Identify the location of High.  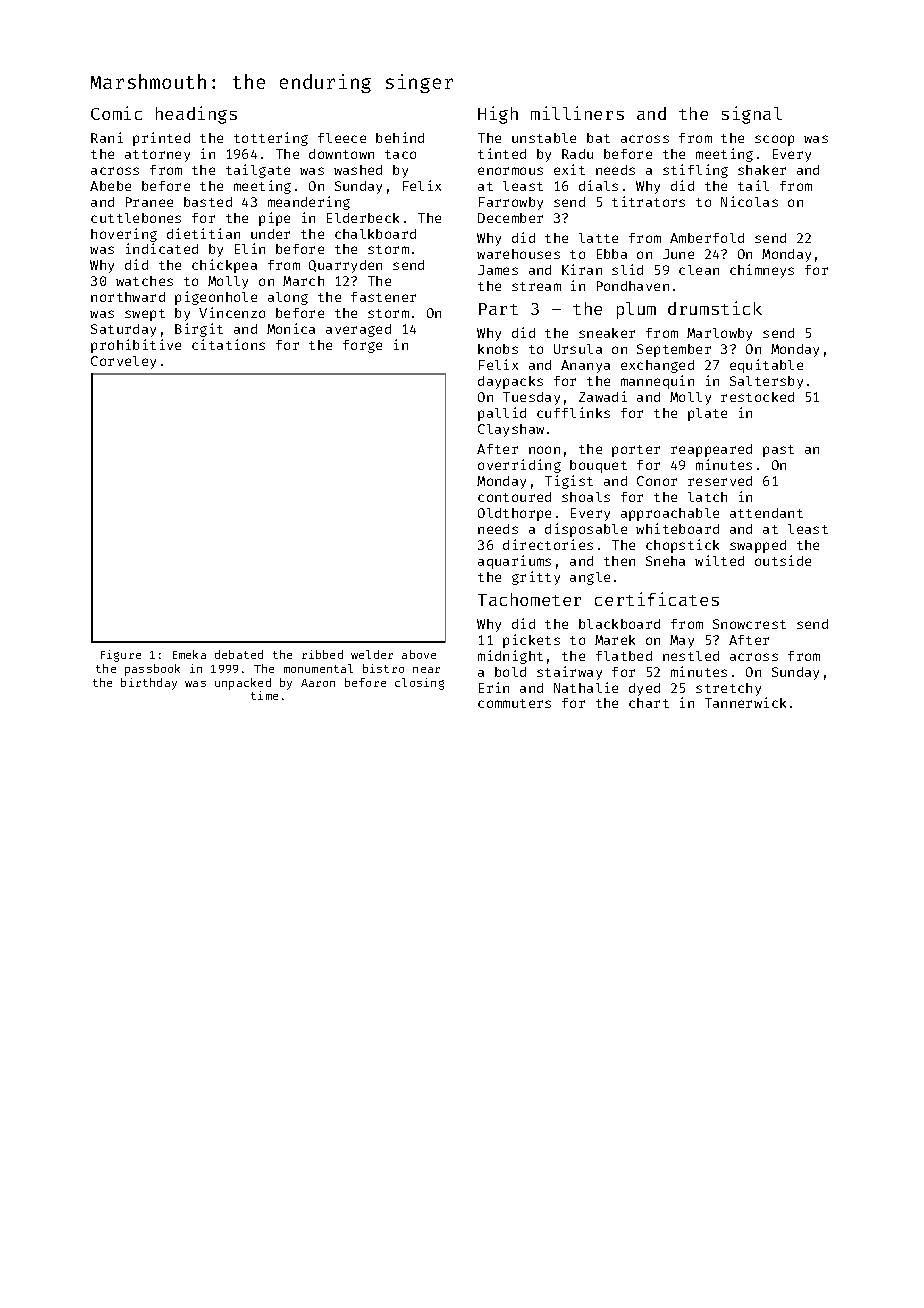
(498, 115).
